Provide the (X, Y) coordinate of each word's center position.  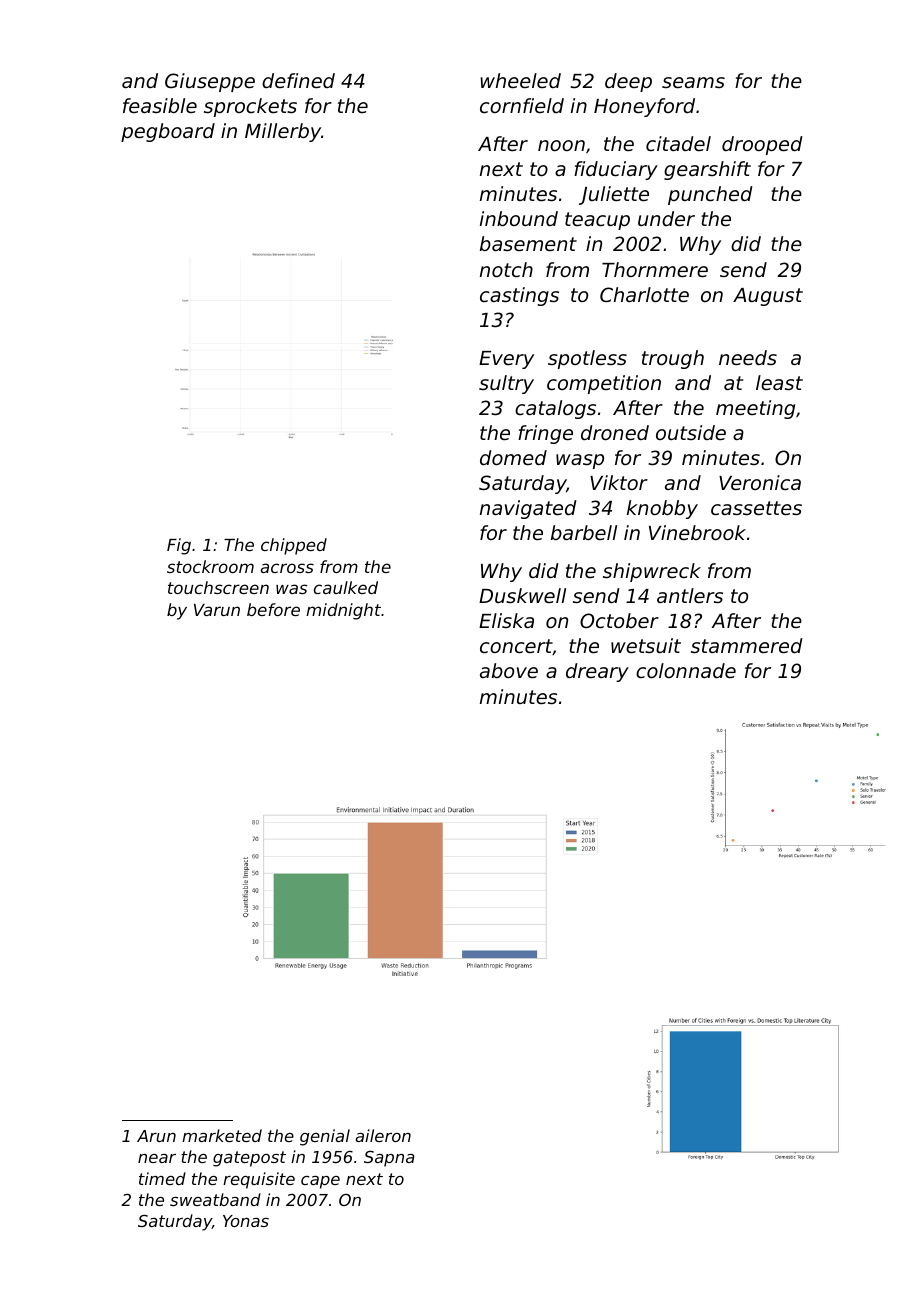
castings (519, 296)
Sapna (389, 1158)
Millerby (283, 132)
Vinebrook (697, 532)
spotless (587, 359)
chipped (294, 546)
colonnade (686, 670)
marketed (222, 1135)
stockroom (210, 566)
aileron (383, 1135)
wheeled (520, 80)
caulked (346, 587)
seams (693, 82)
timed (162, 1178)
